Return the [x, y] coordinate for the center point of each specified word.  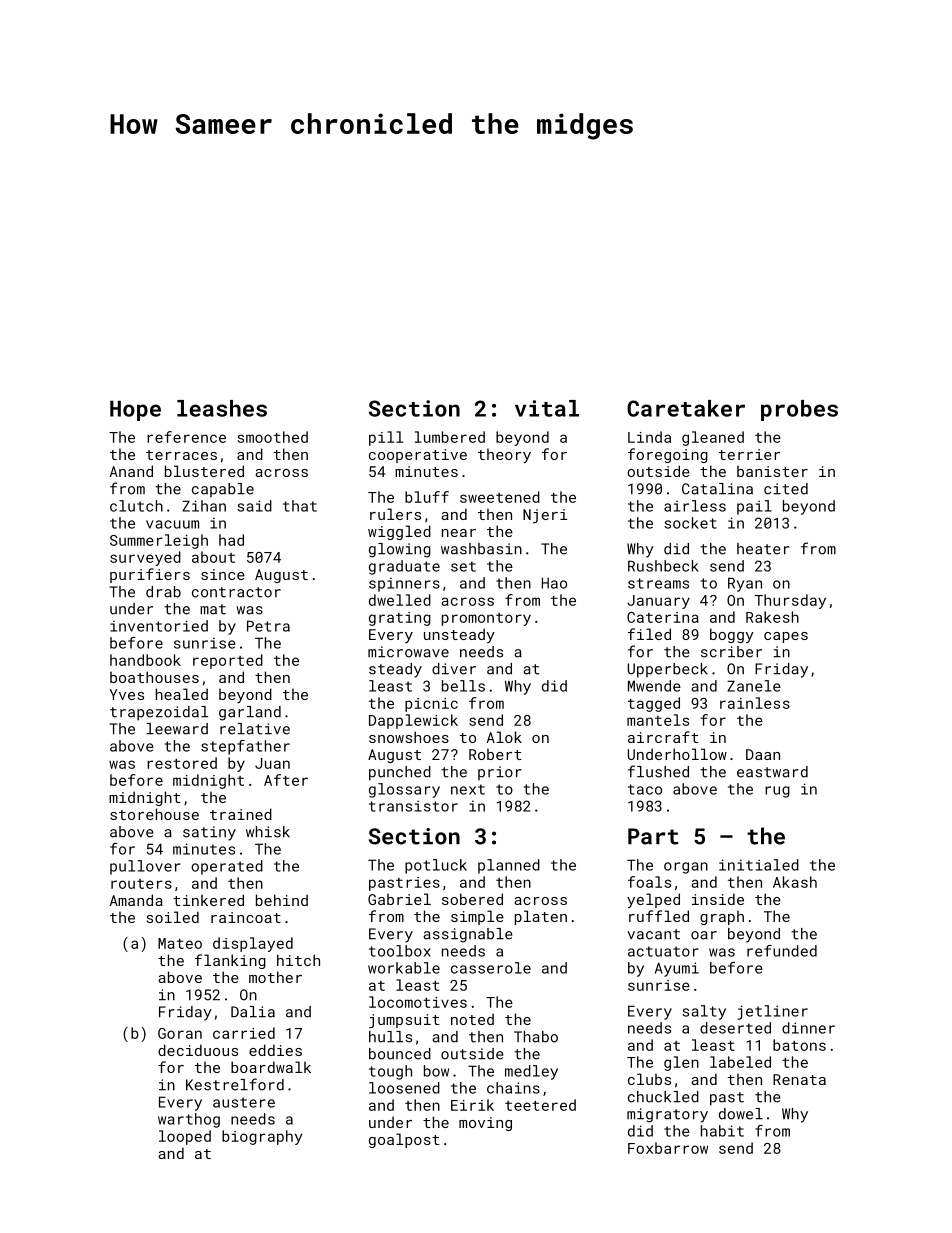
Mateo [180, 943]
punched [400, 773]
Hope [135, 411]
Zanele [754, 686]
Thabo [536, 1037]
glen [681, 1063]
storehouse [154, 814]
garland [250, 713]
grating [400, 619]
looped [185, 1137]
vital [547, 408]
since [223, 574]
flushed [658, 771]
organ [686, 868]
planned [509, 866]
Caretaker [686, 408]
